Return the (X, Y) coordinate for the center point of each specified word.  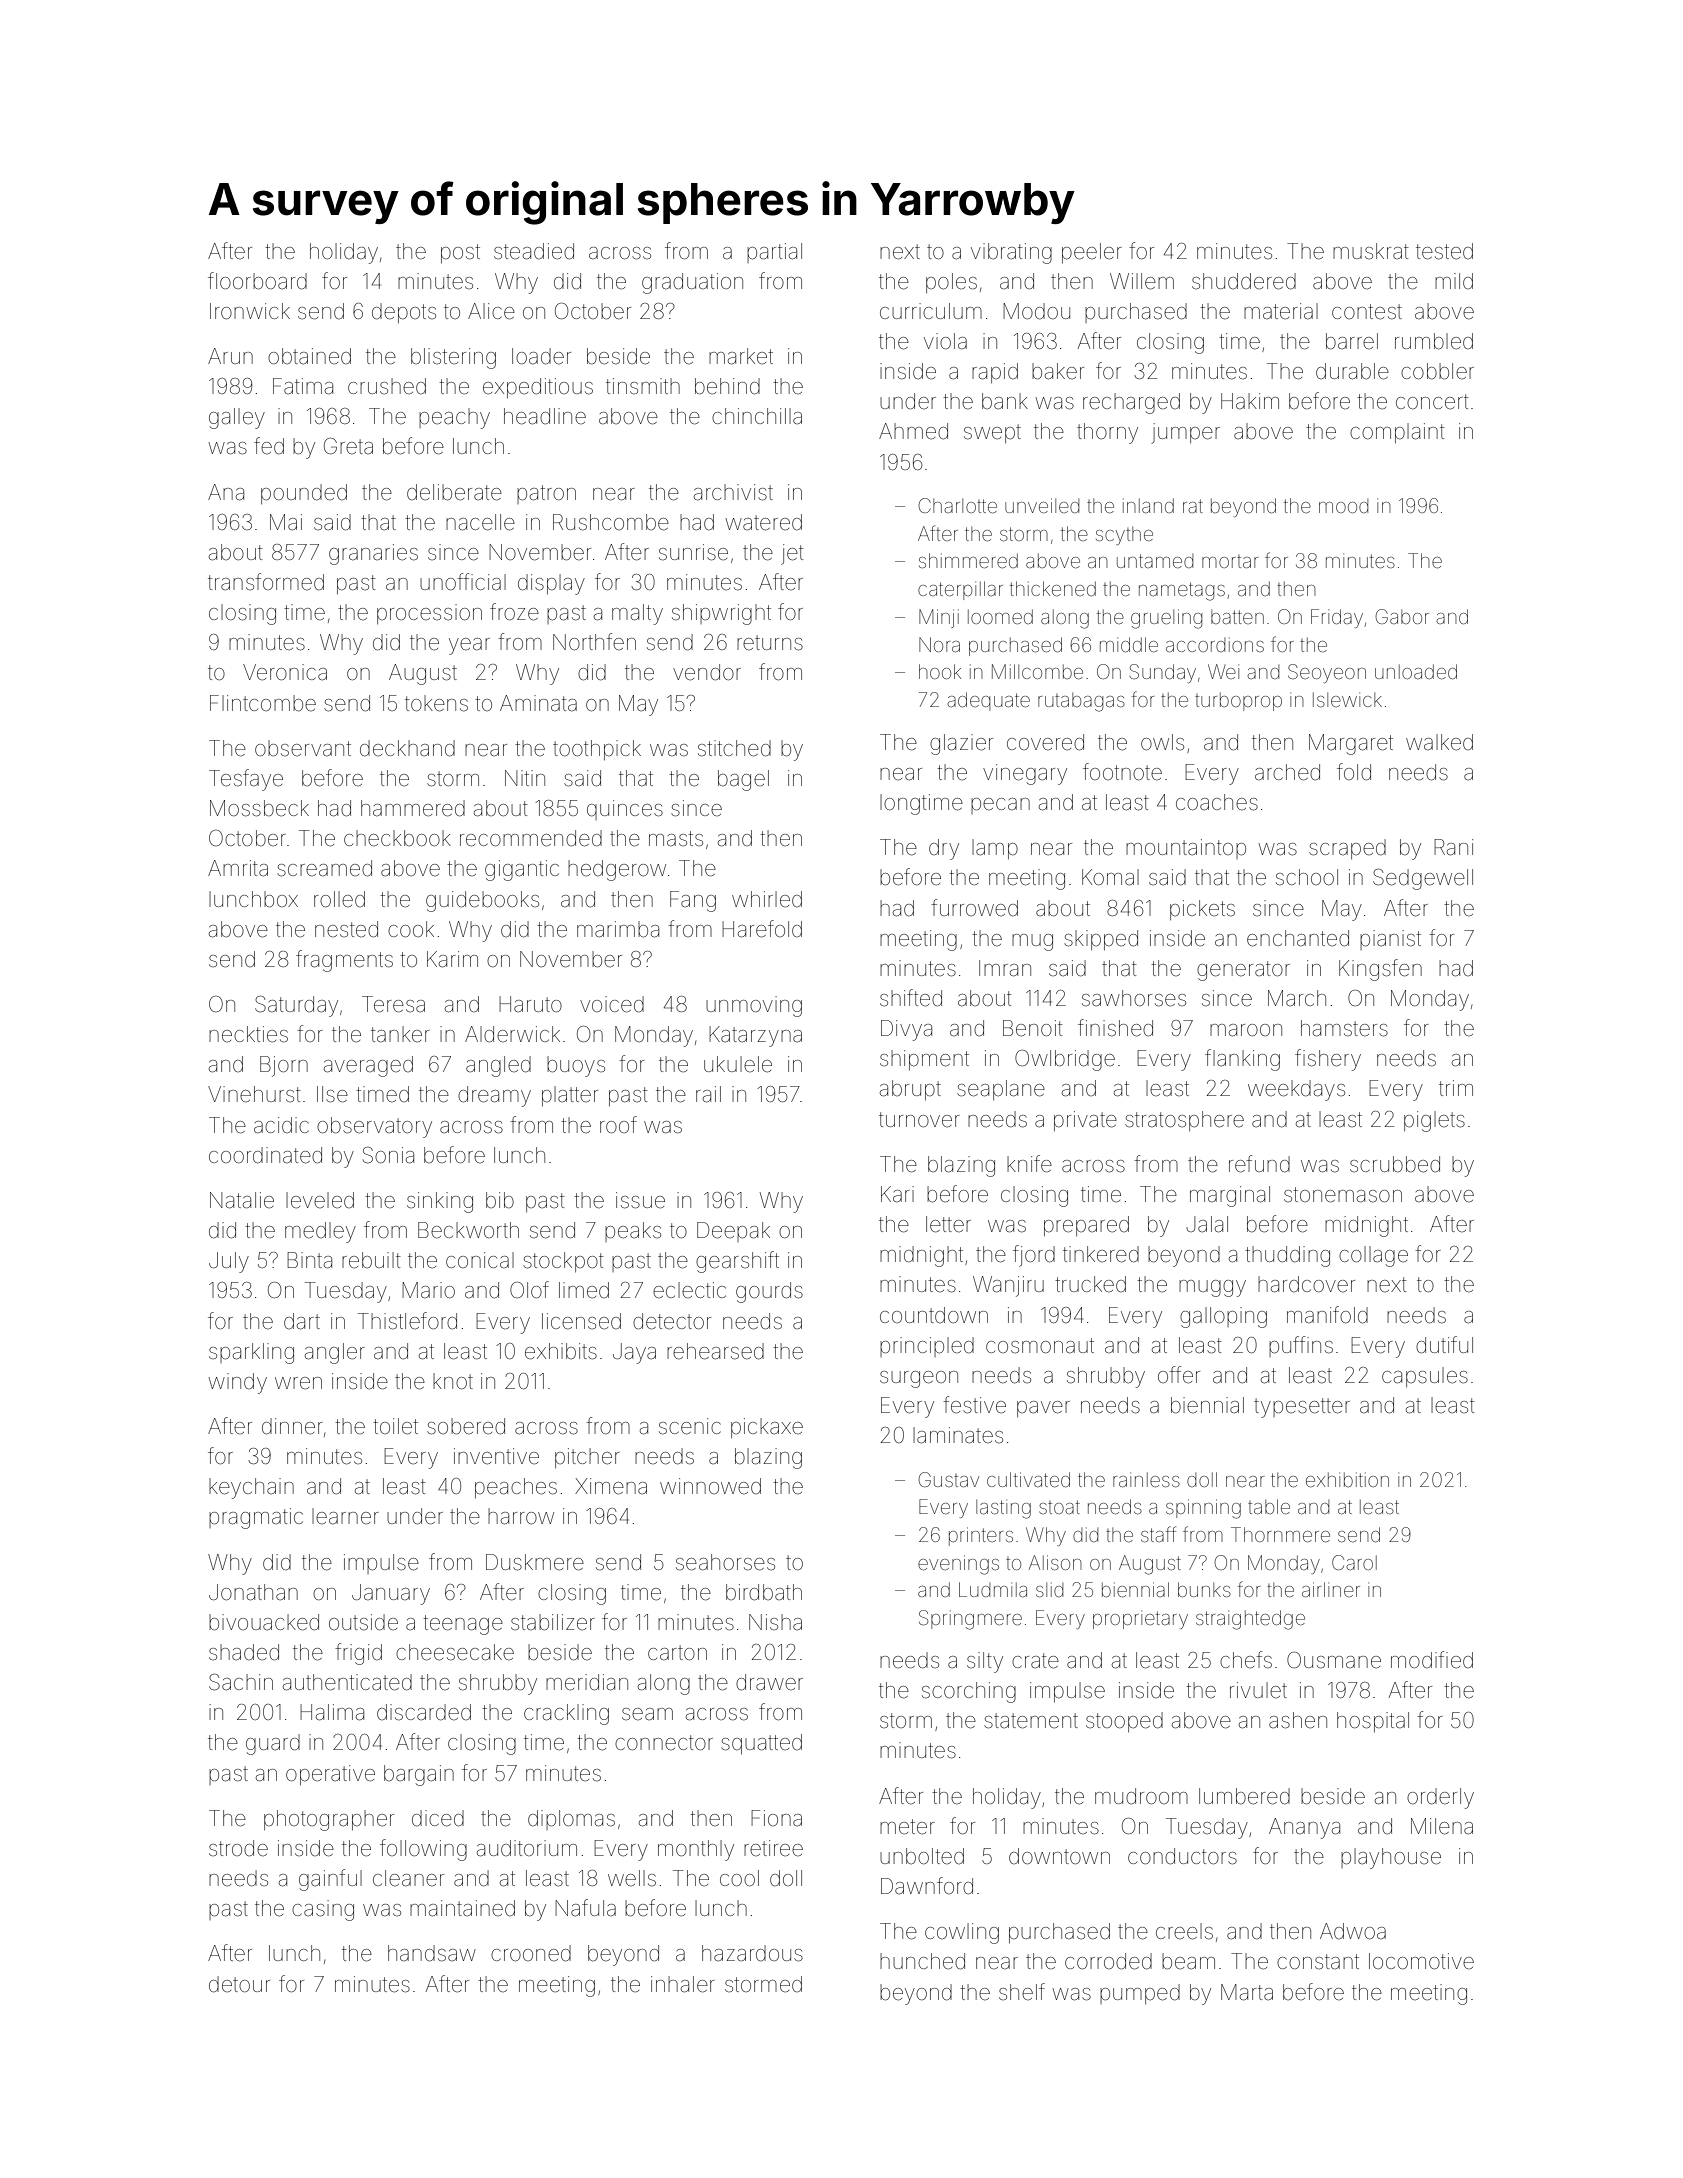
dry (944, 849)
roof (618, 1124)
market (741, 356)
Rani (1453, 847)
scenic (690, 1426)
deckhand (407, 748)
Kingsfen (1380, 970)
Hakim (1250, 401)
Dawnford (927, 1886)
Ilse (332, 1094)
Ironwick (250, 311)
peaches (516, 1488)
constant (1318, 1961)
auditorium (527, 1848)
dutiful (1444, 1345)
